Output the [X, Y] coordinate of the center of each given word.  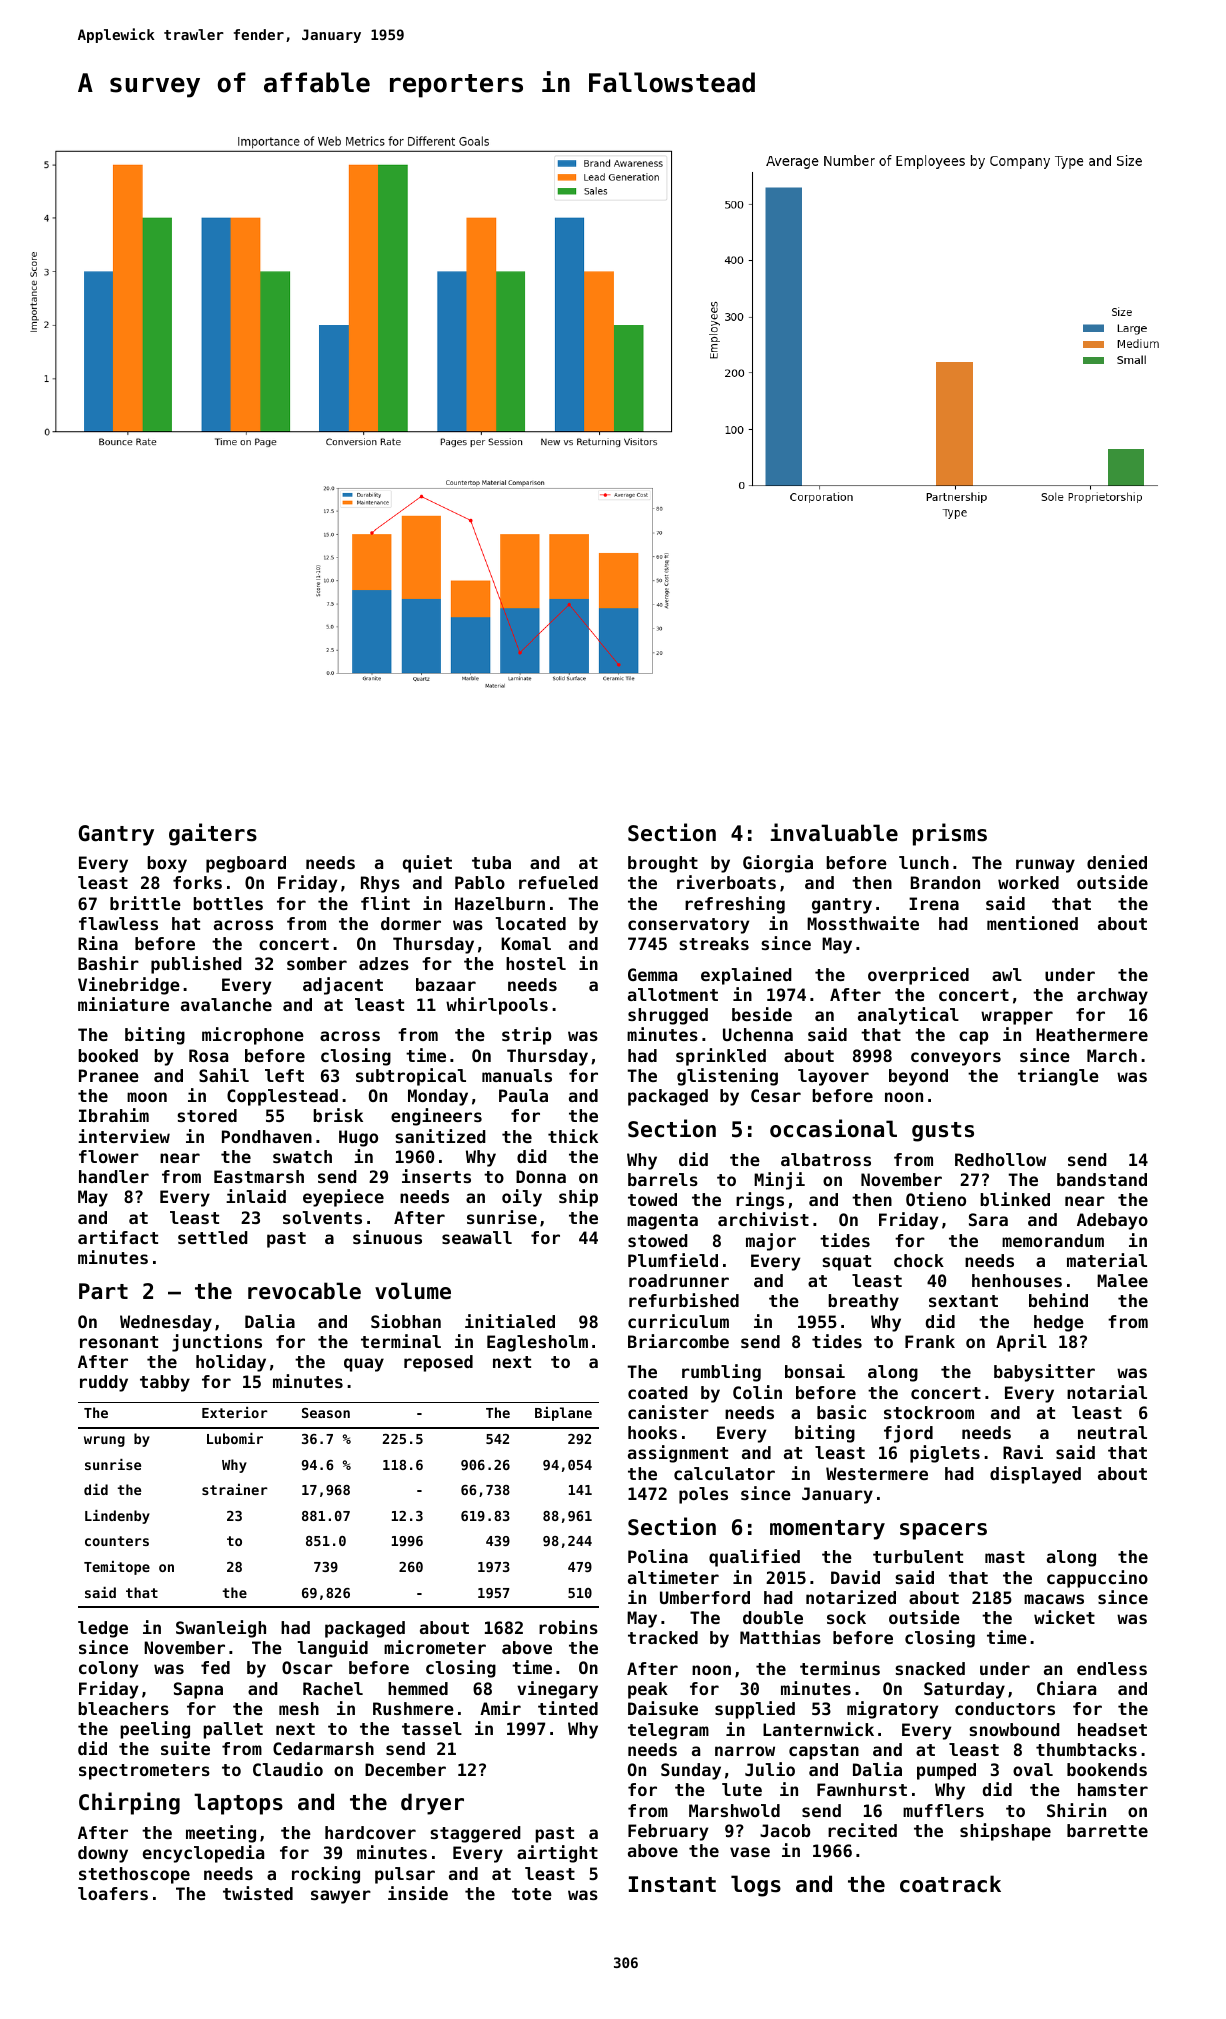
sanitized [440, 1136]
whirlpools [497, 1006]
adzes [384, 963]
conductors [1005, 1708]
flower [109, 1156]
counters [117, 1541]
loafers [113, 1893]
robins [568, 1627]
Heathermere [1092, 1034]
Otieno [936, 1199]
